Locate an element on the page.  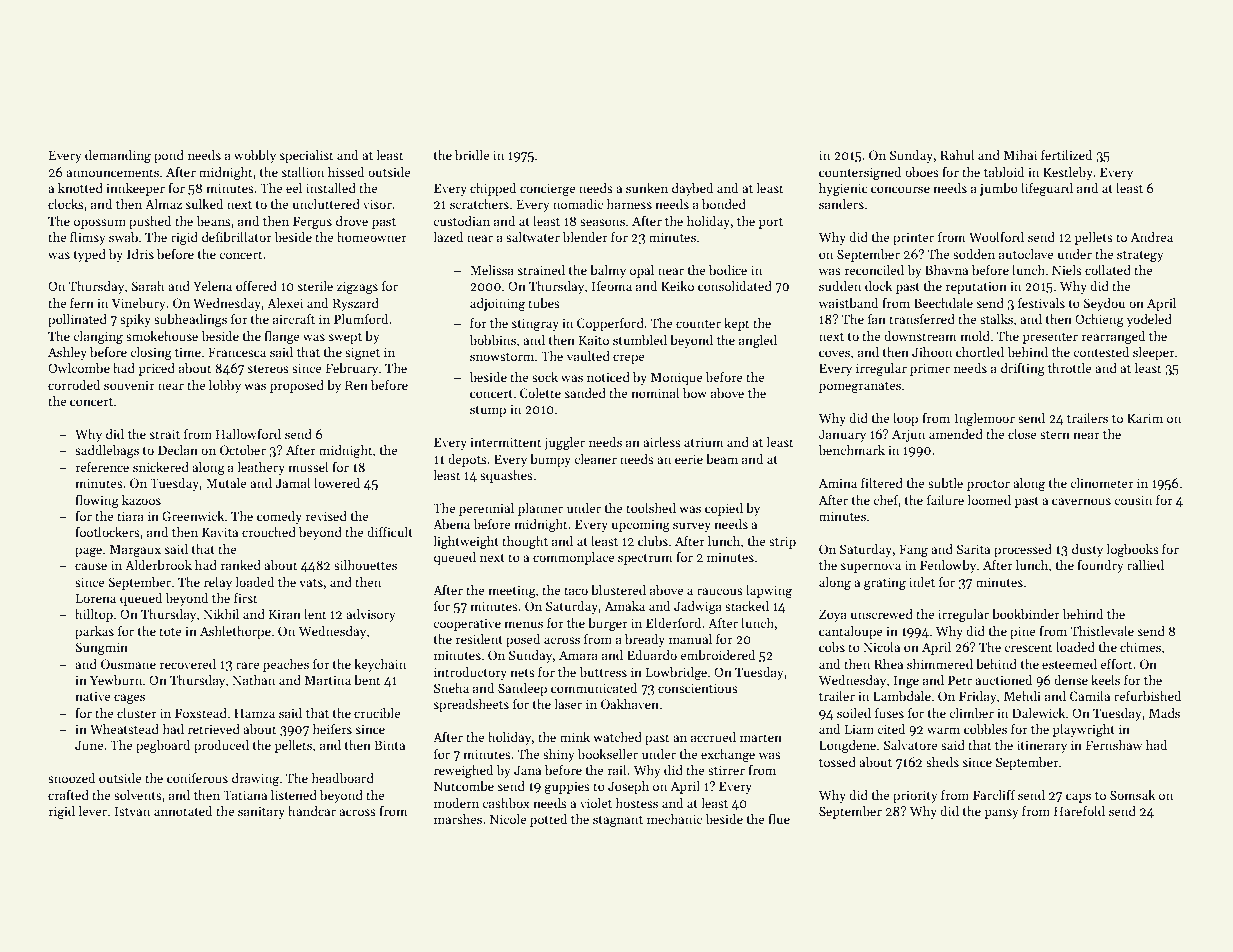
February is located at coordinates (352, 369).
